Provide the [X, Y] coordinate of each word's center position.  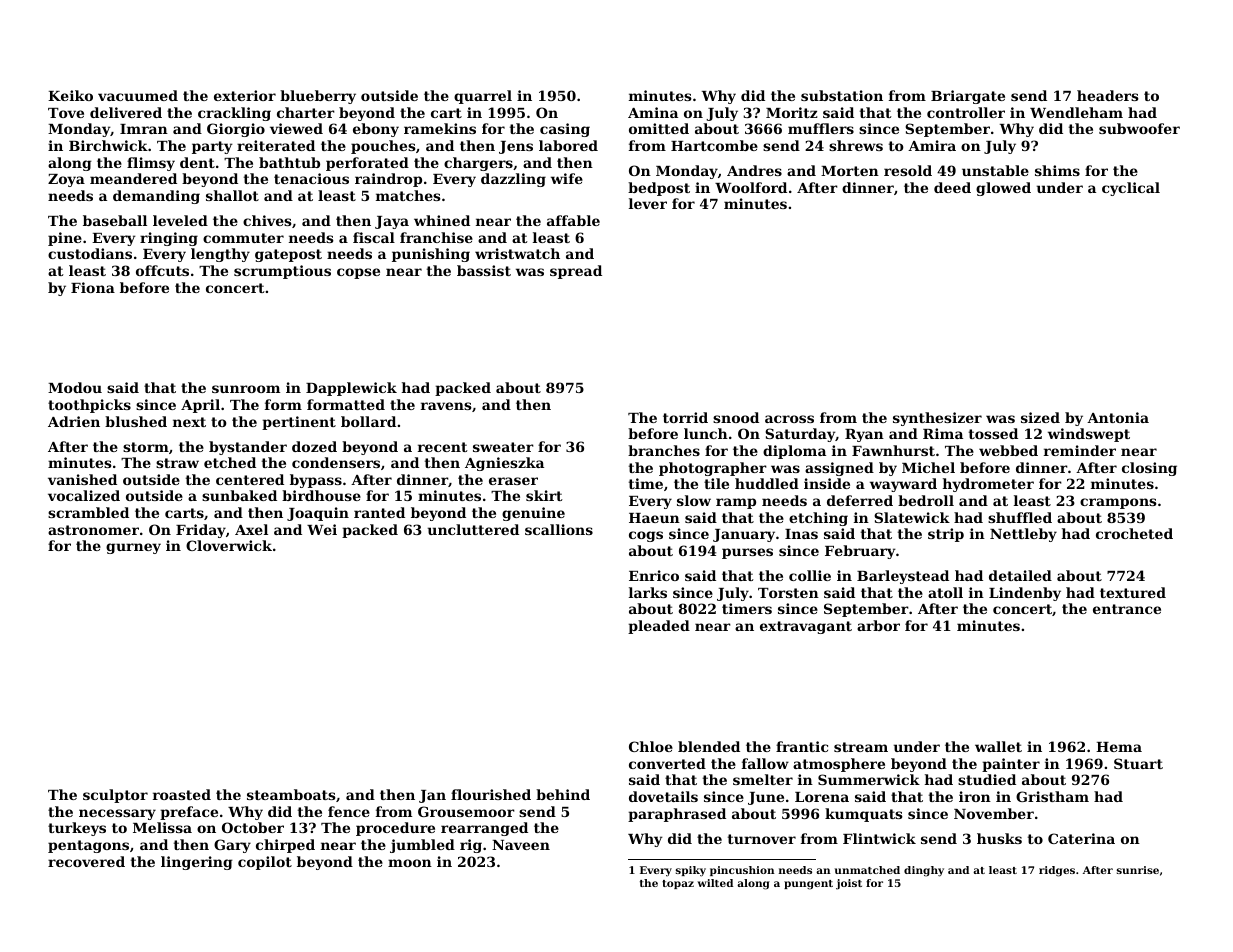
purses [747, 553]
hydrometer [988, 485]
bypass [316, 481]
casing [565, 130]
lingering [197, 863]
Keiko [70, 95]
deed [952, 187]
